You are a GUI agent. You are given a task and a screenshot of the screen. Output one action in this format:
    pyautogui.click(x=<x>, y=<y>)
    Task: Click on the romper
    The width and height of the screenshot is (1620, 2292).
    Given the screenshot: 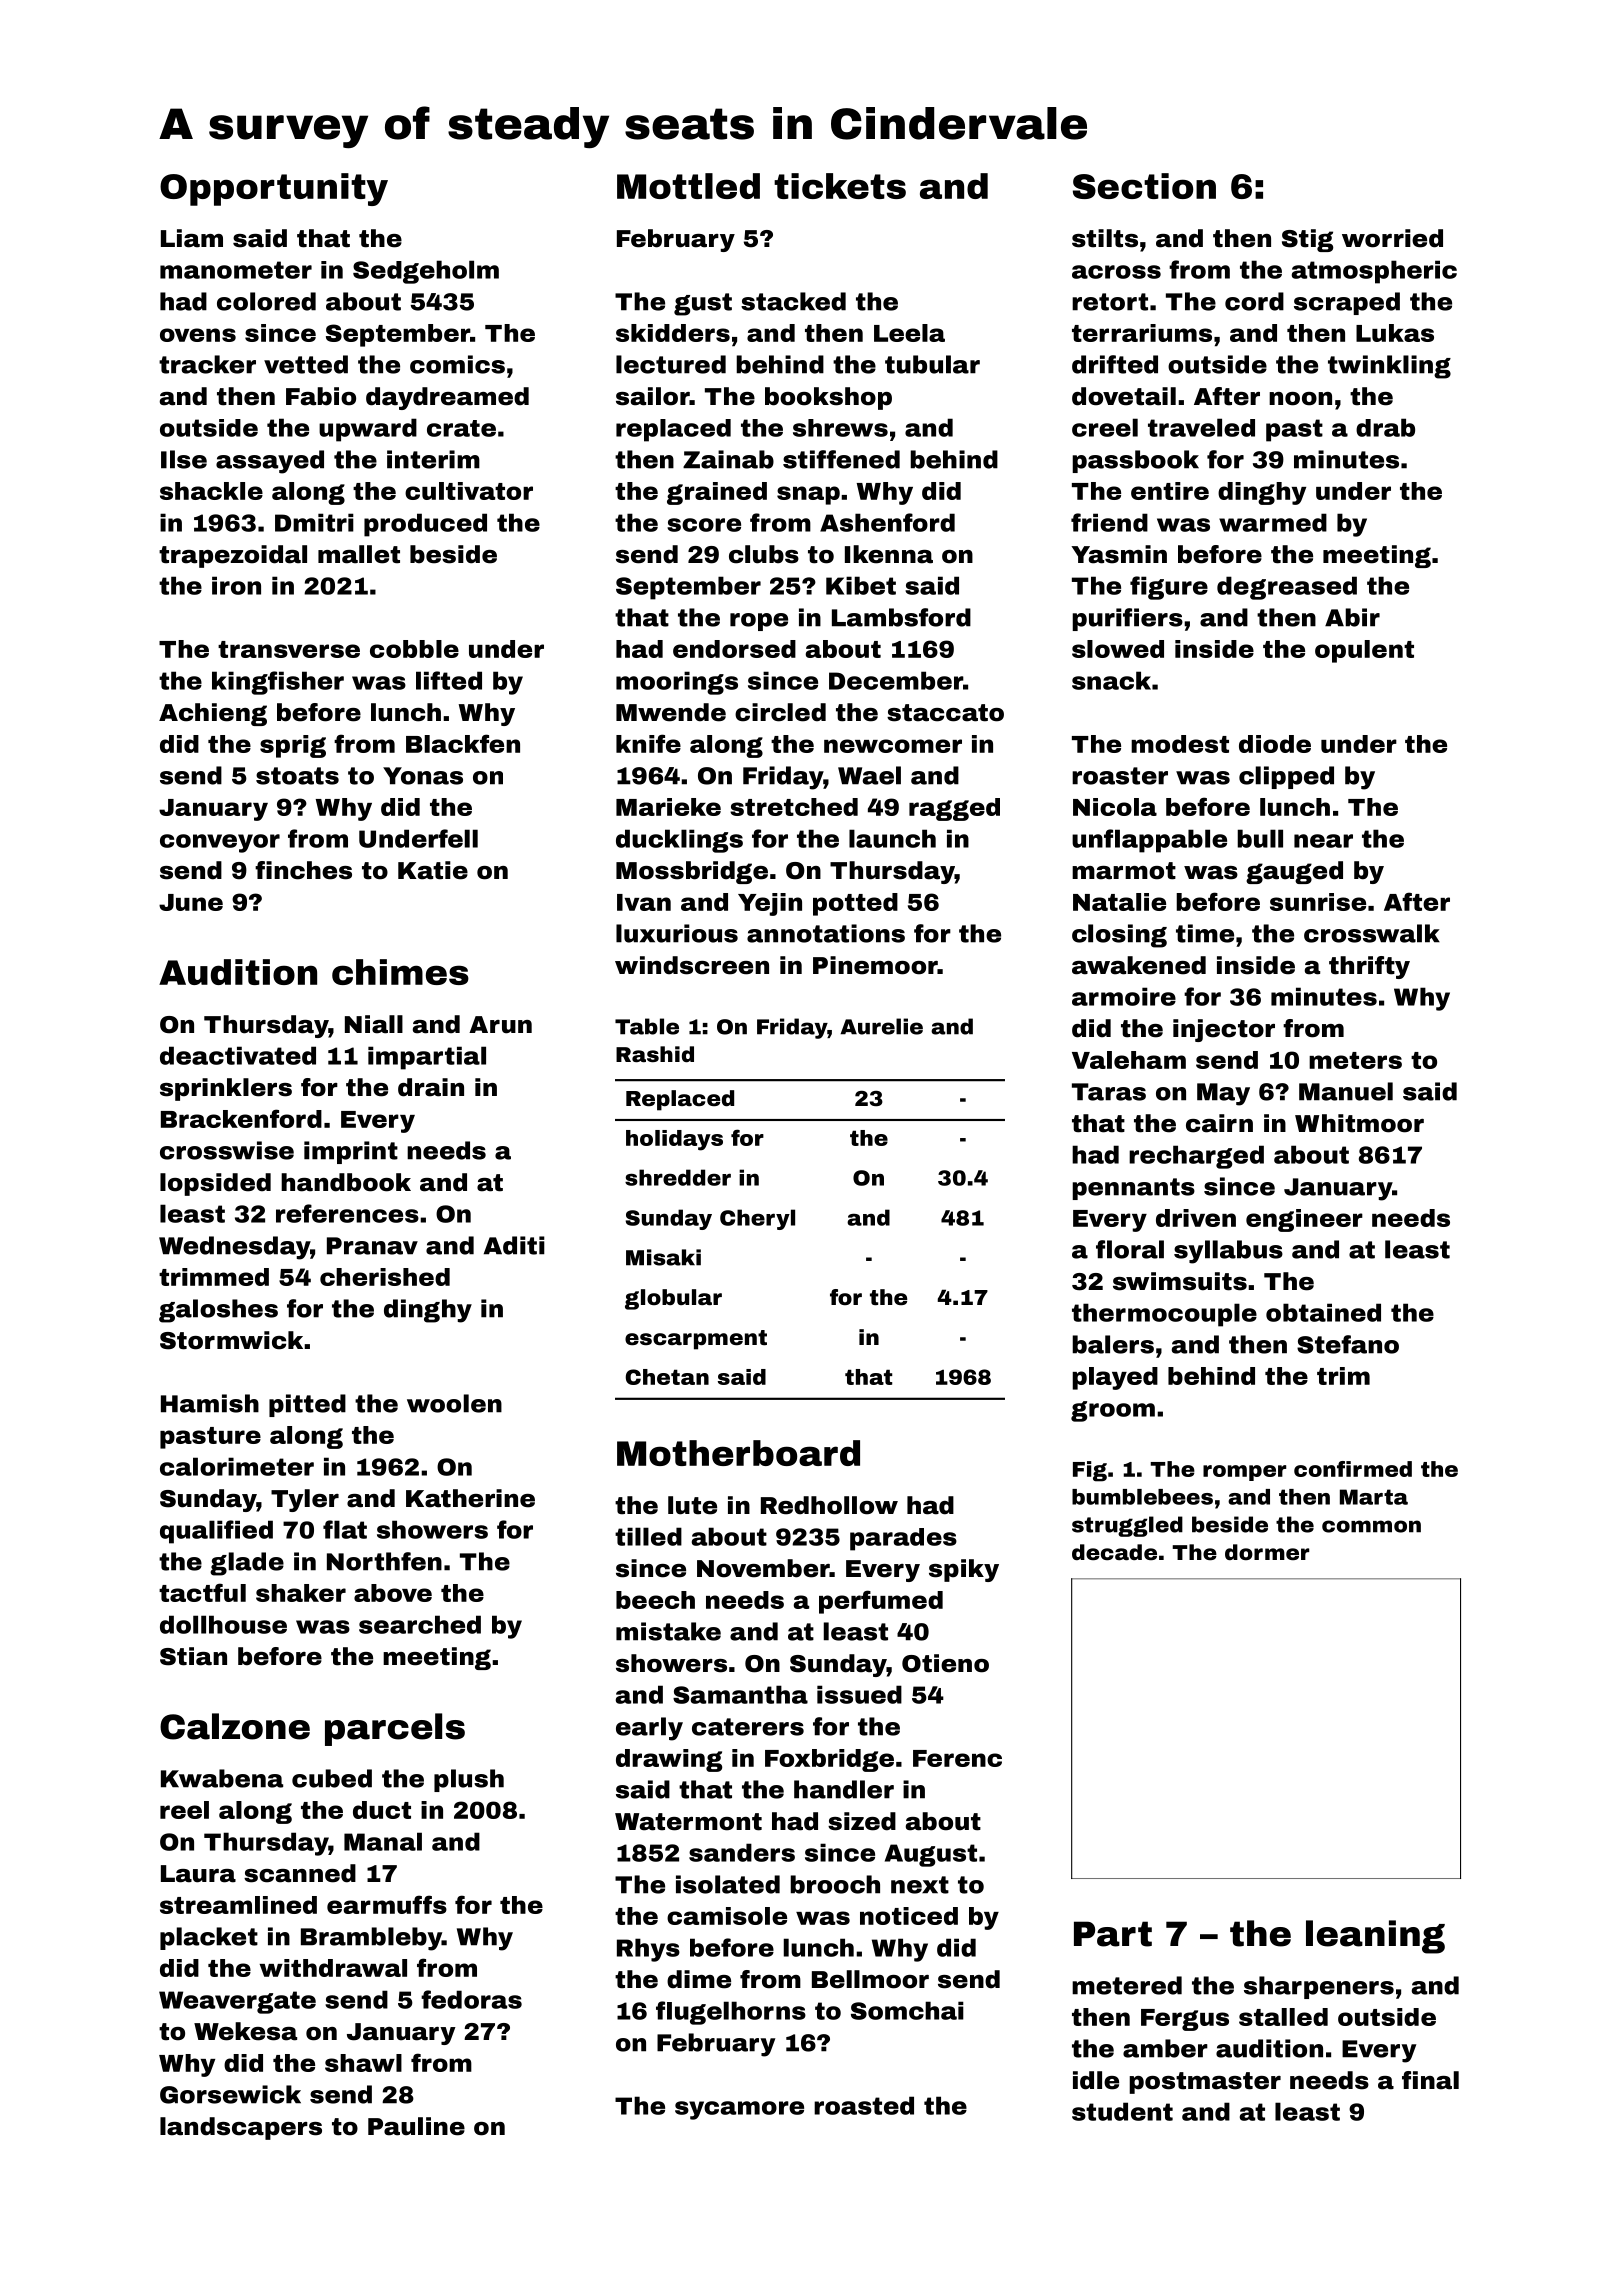 What is the action you would take?
    pyautogui.click(x=1244, y=1473)
